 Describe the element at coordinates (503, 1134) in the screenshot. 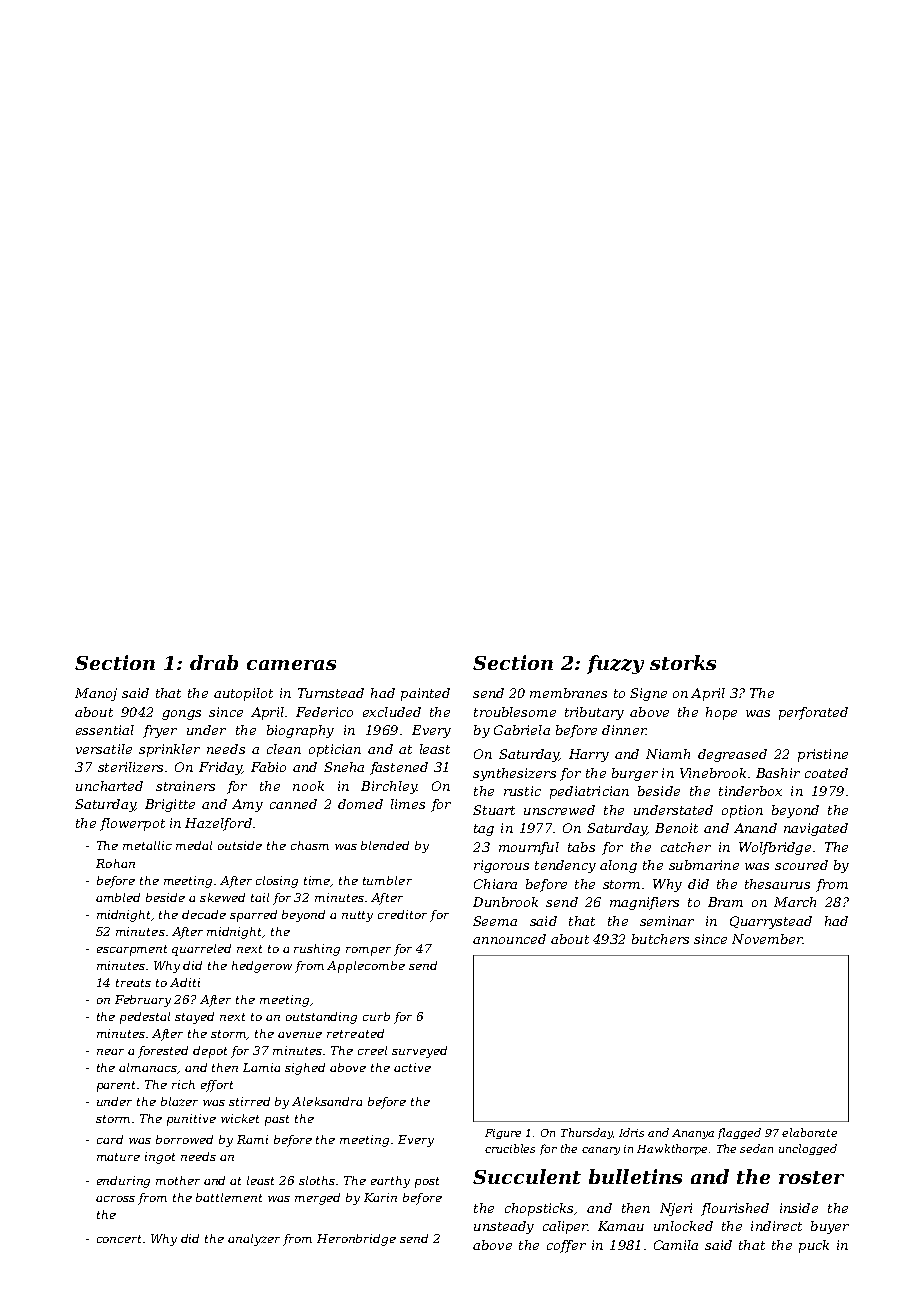

I see `Figure` at that location.
